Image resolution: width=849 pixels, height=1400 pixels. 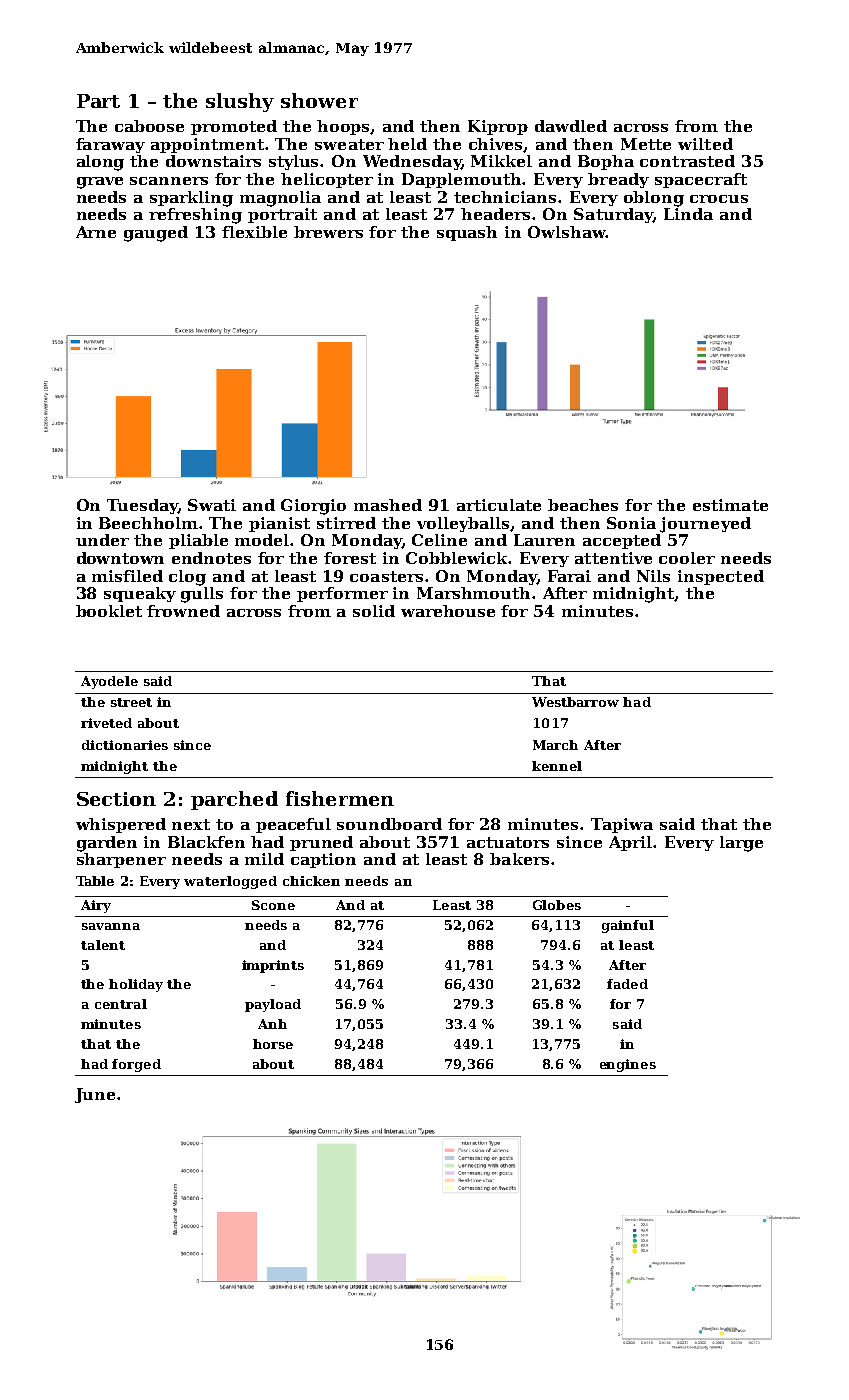 I want to click on frowned, so click(x=183, y=611).
